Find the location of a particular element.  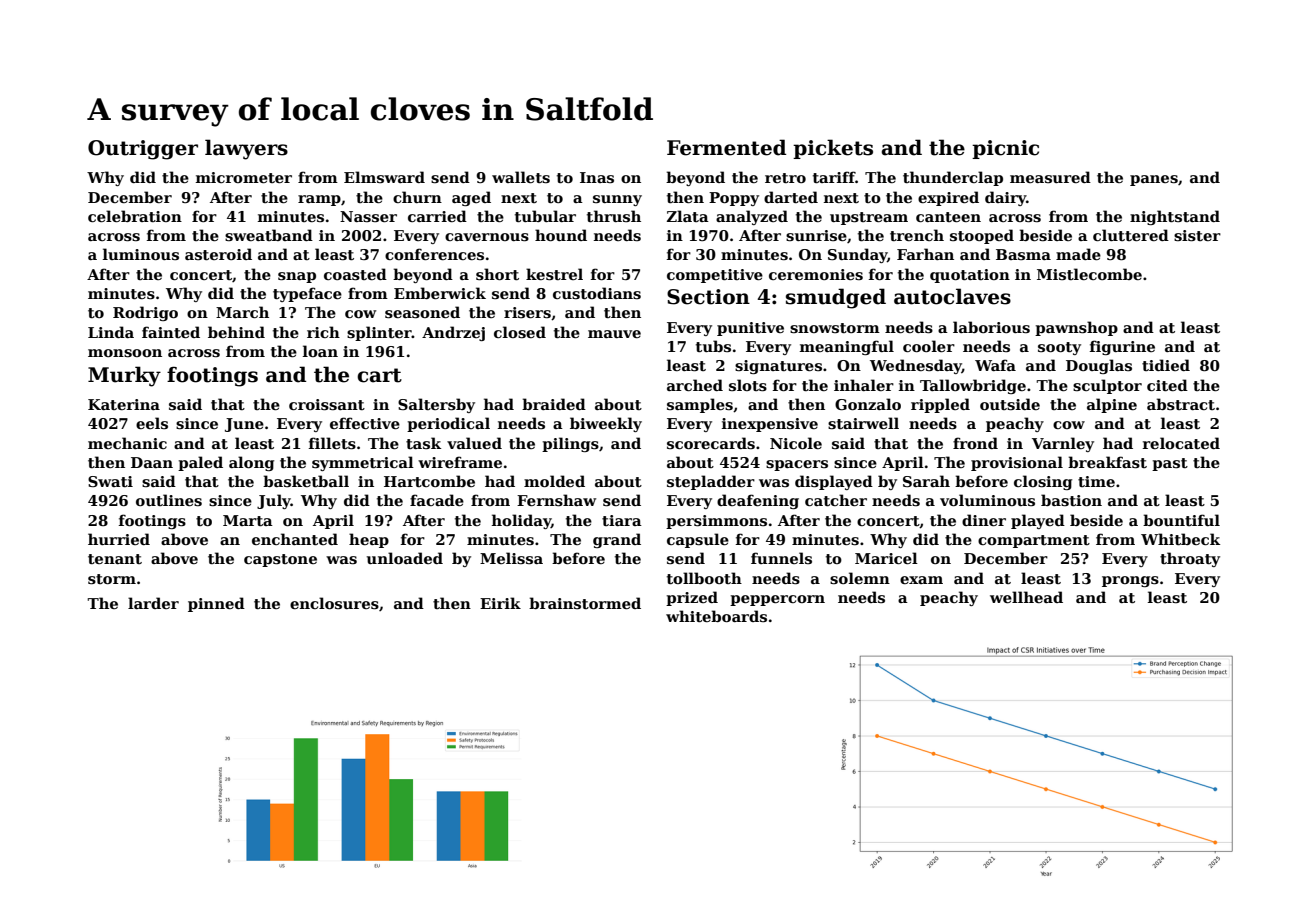

alpine is located at coordinates (1112, 405).
